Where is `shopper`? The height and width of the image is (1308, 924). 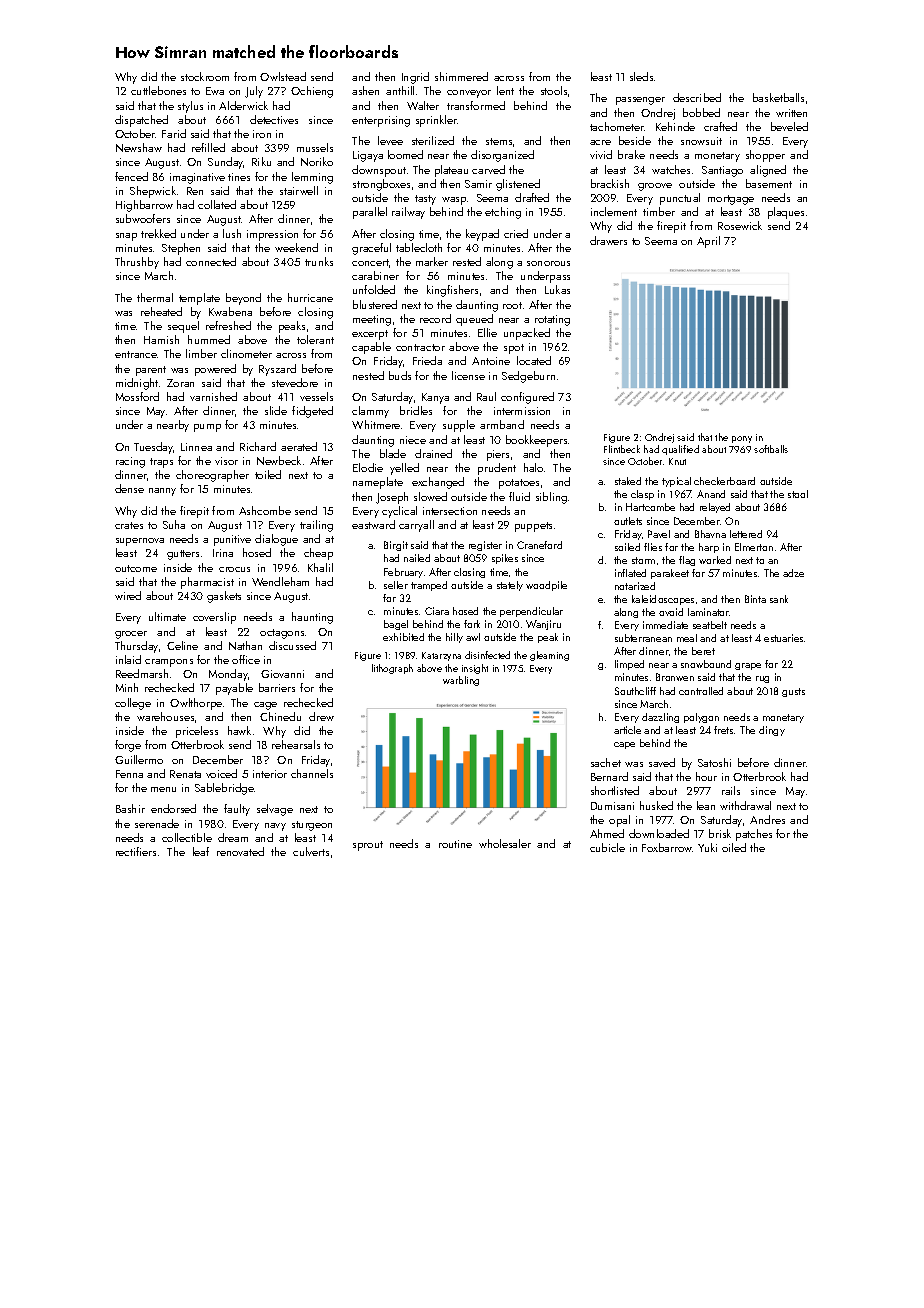 shopper is located at coordinates (765, 156).
